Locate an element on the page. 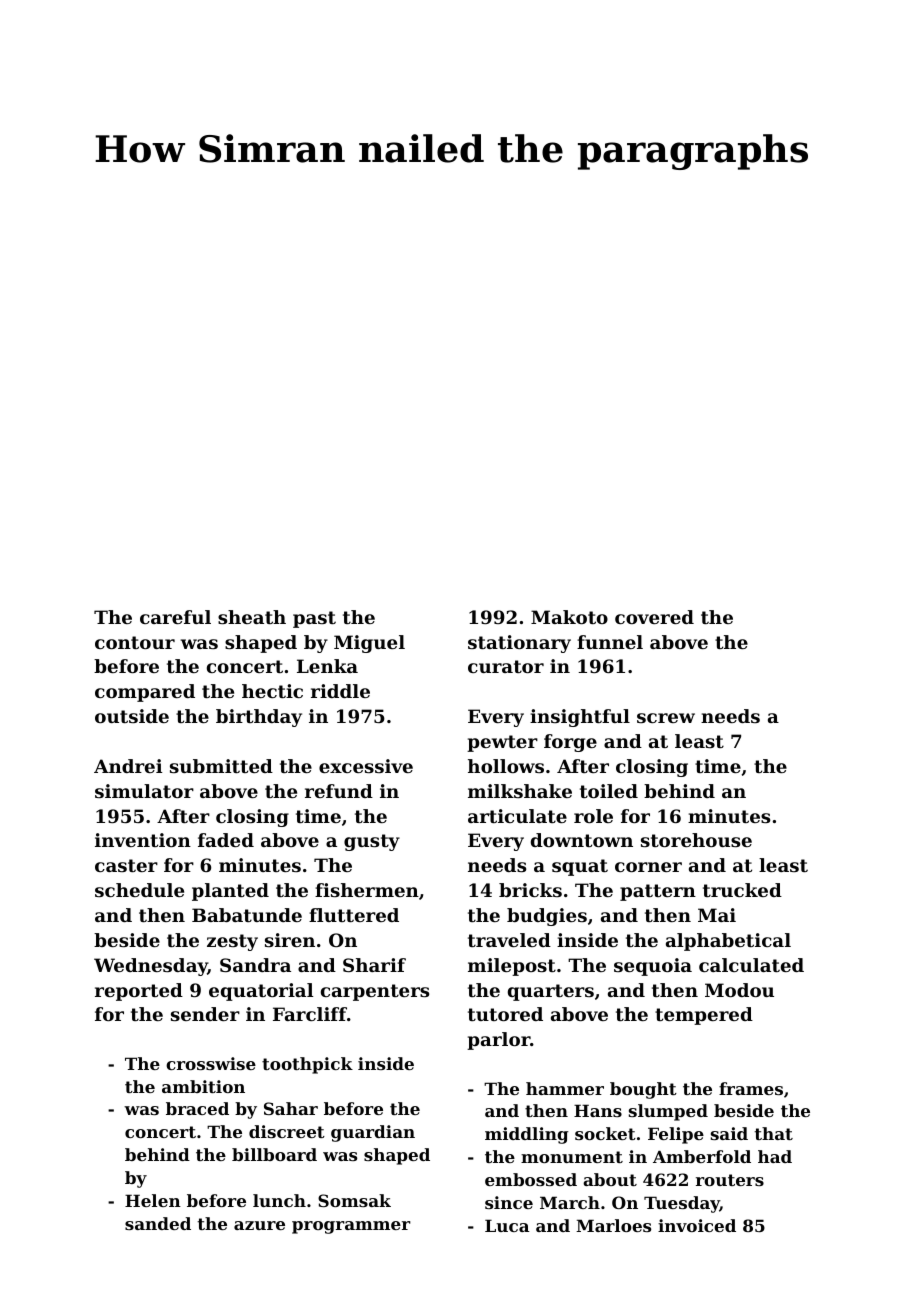 This page has height=1316, width=908. Wednesday is located at coordinates (151, 967).
